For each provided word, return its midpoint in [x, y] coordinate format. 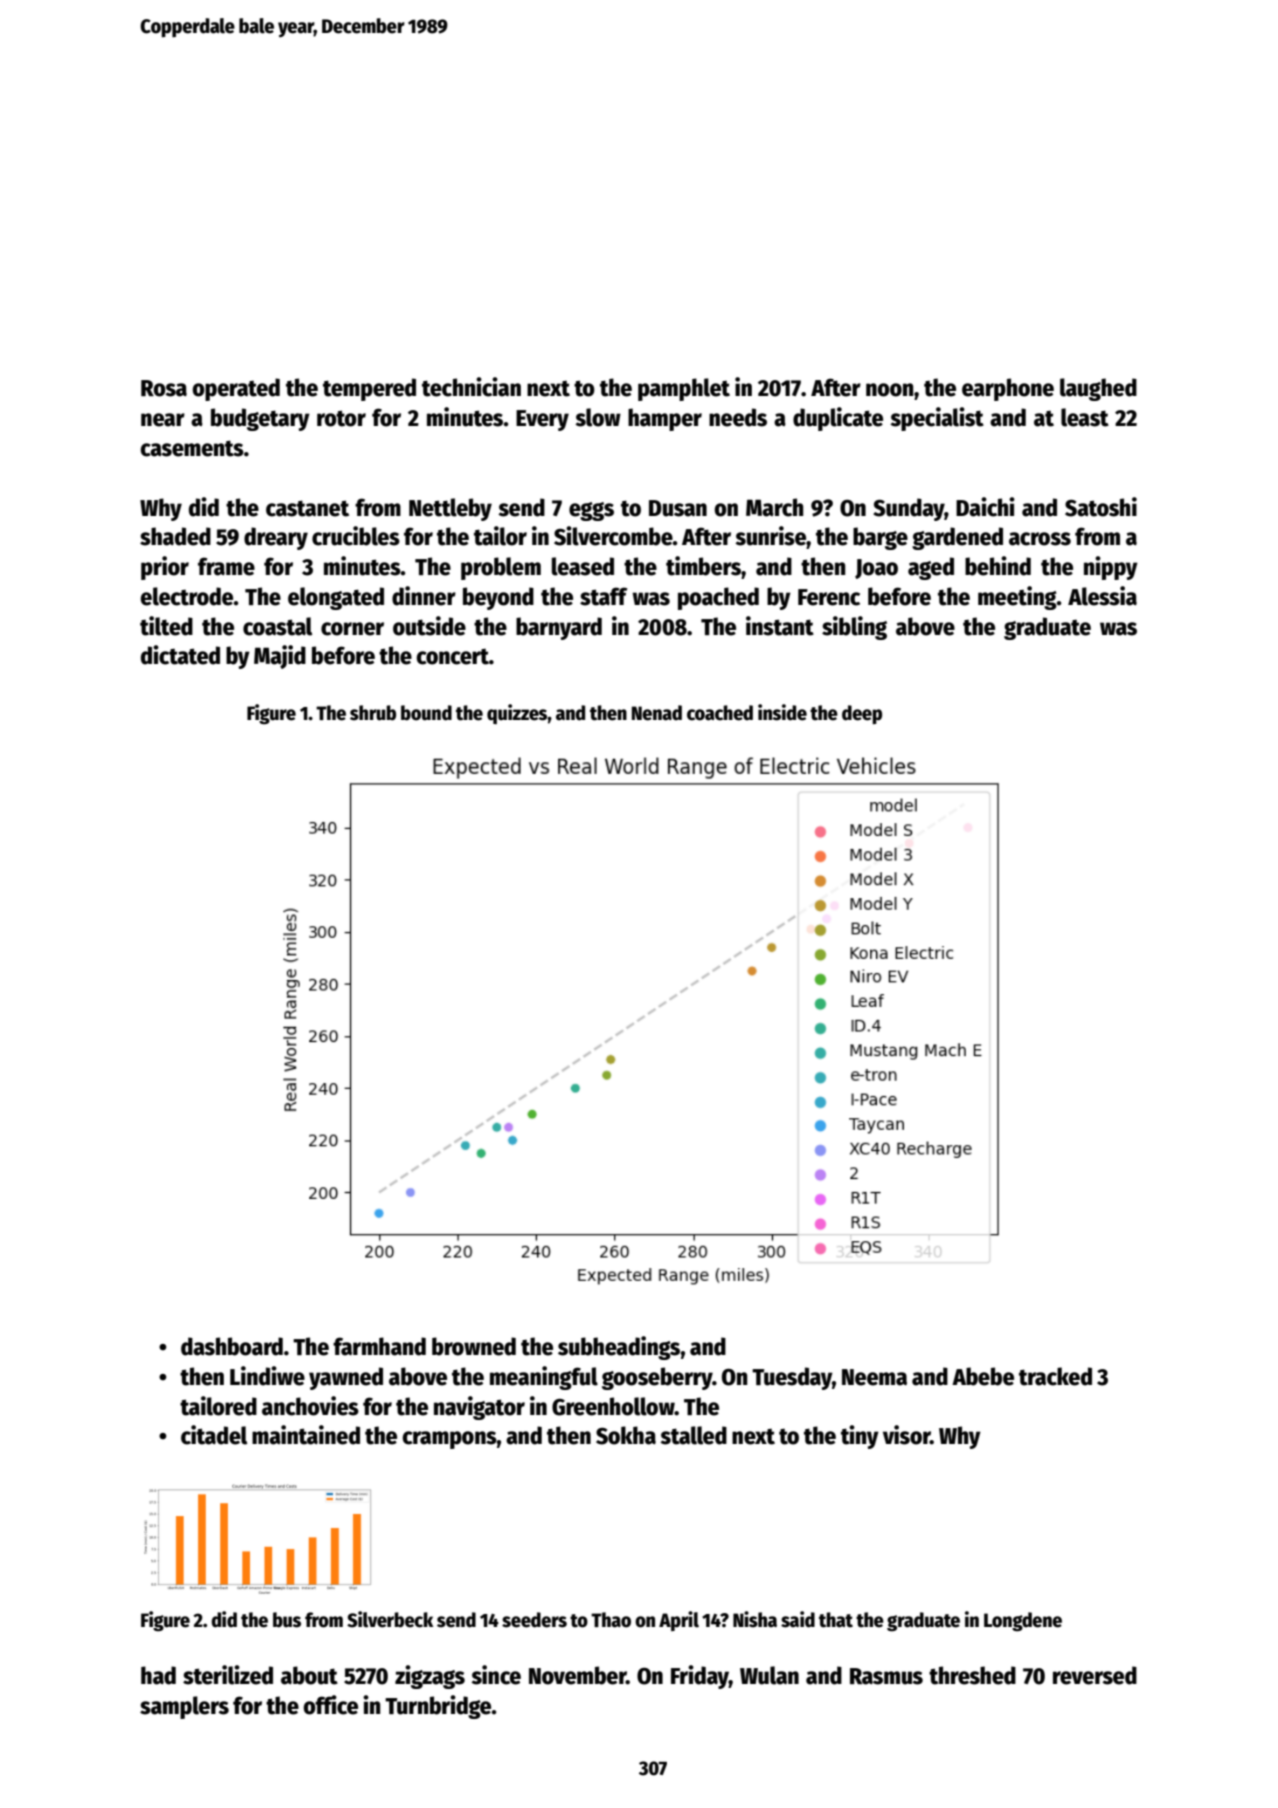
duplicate [838, 419]
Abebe [983, 1376]
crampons [450, 1440]
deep [862, 714]
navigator [479, 1408]
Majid [280, 657]
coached [720, 713]
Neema [874, 1377]
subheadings [619, 1348]
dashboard [232, 1346]
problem [501, 568]
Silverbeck [390, 1619]
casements [192, 448]
